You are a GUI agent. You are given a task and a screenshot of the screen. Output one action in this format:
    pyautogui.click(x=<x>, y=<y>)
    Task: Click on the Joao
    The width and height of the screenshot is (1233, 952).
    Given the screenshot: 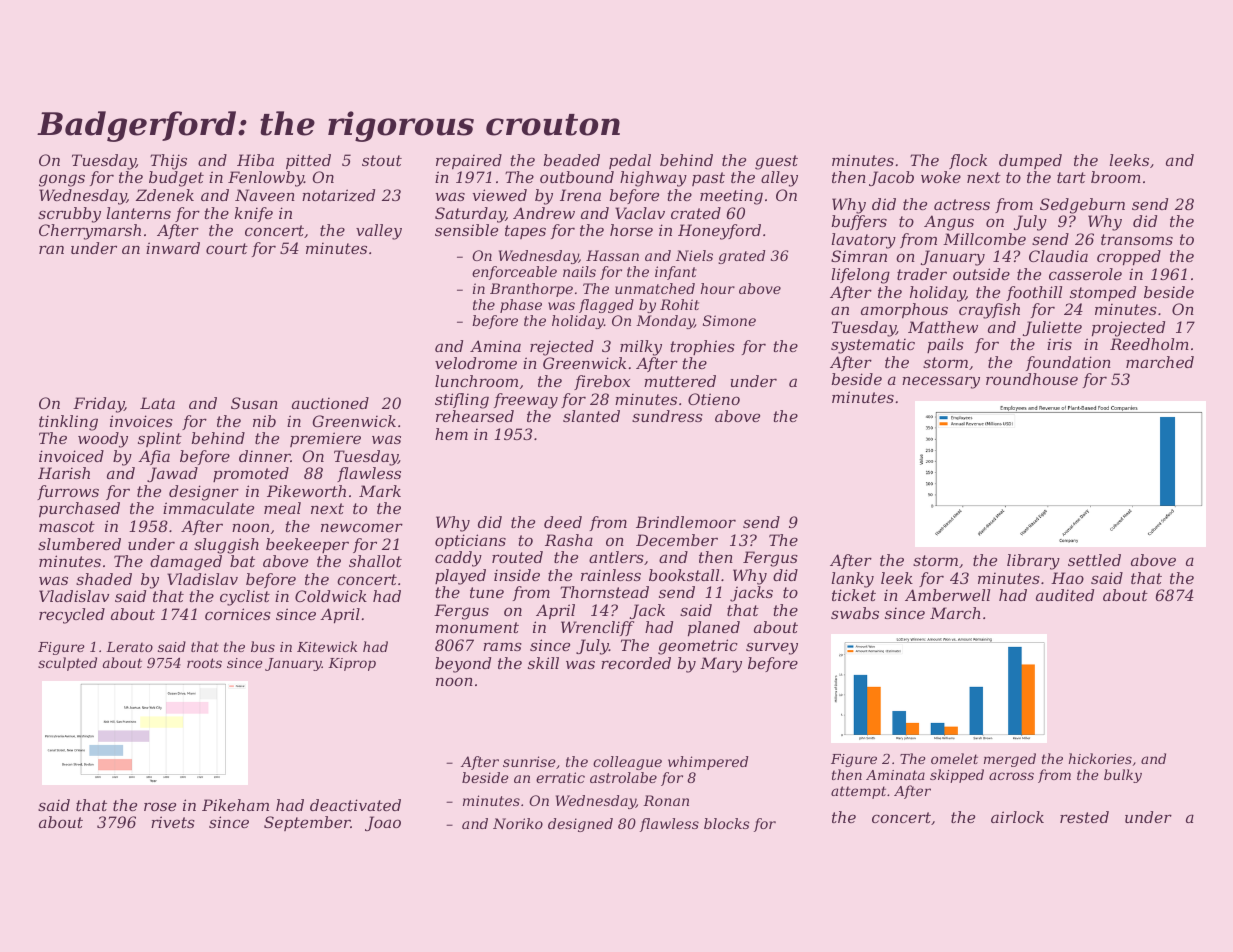 What is the action you would take?
    pyautogui.click(x=383, y=823)
